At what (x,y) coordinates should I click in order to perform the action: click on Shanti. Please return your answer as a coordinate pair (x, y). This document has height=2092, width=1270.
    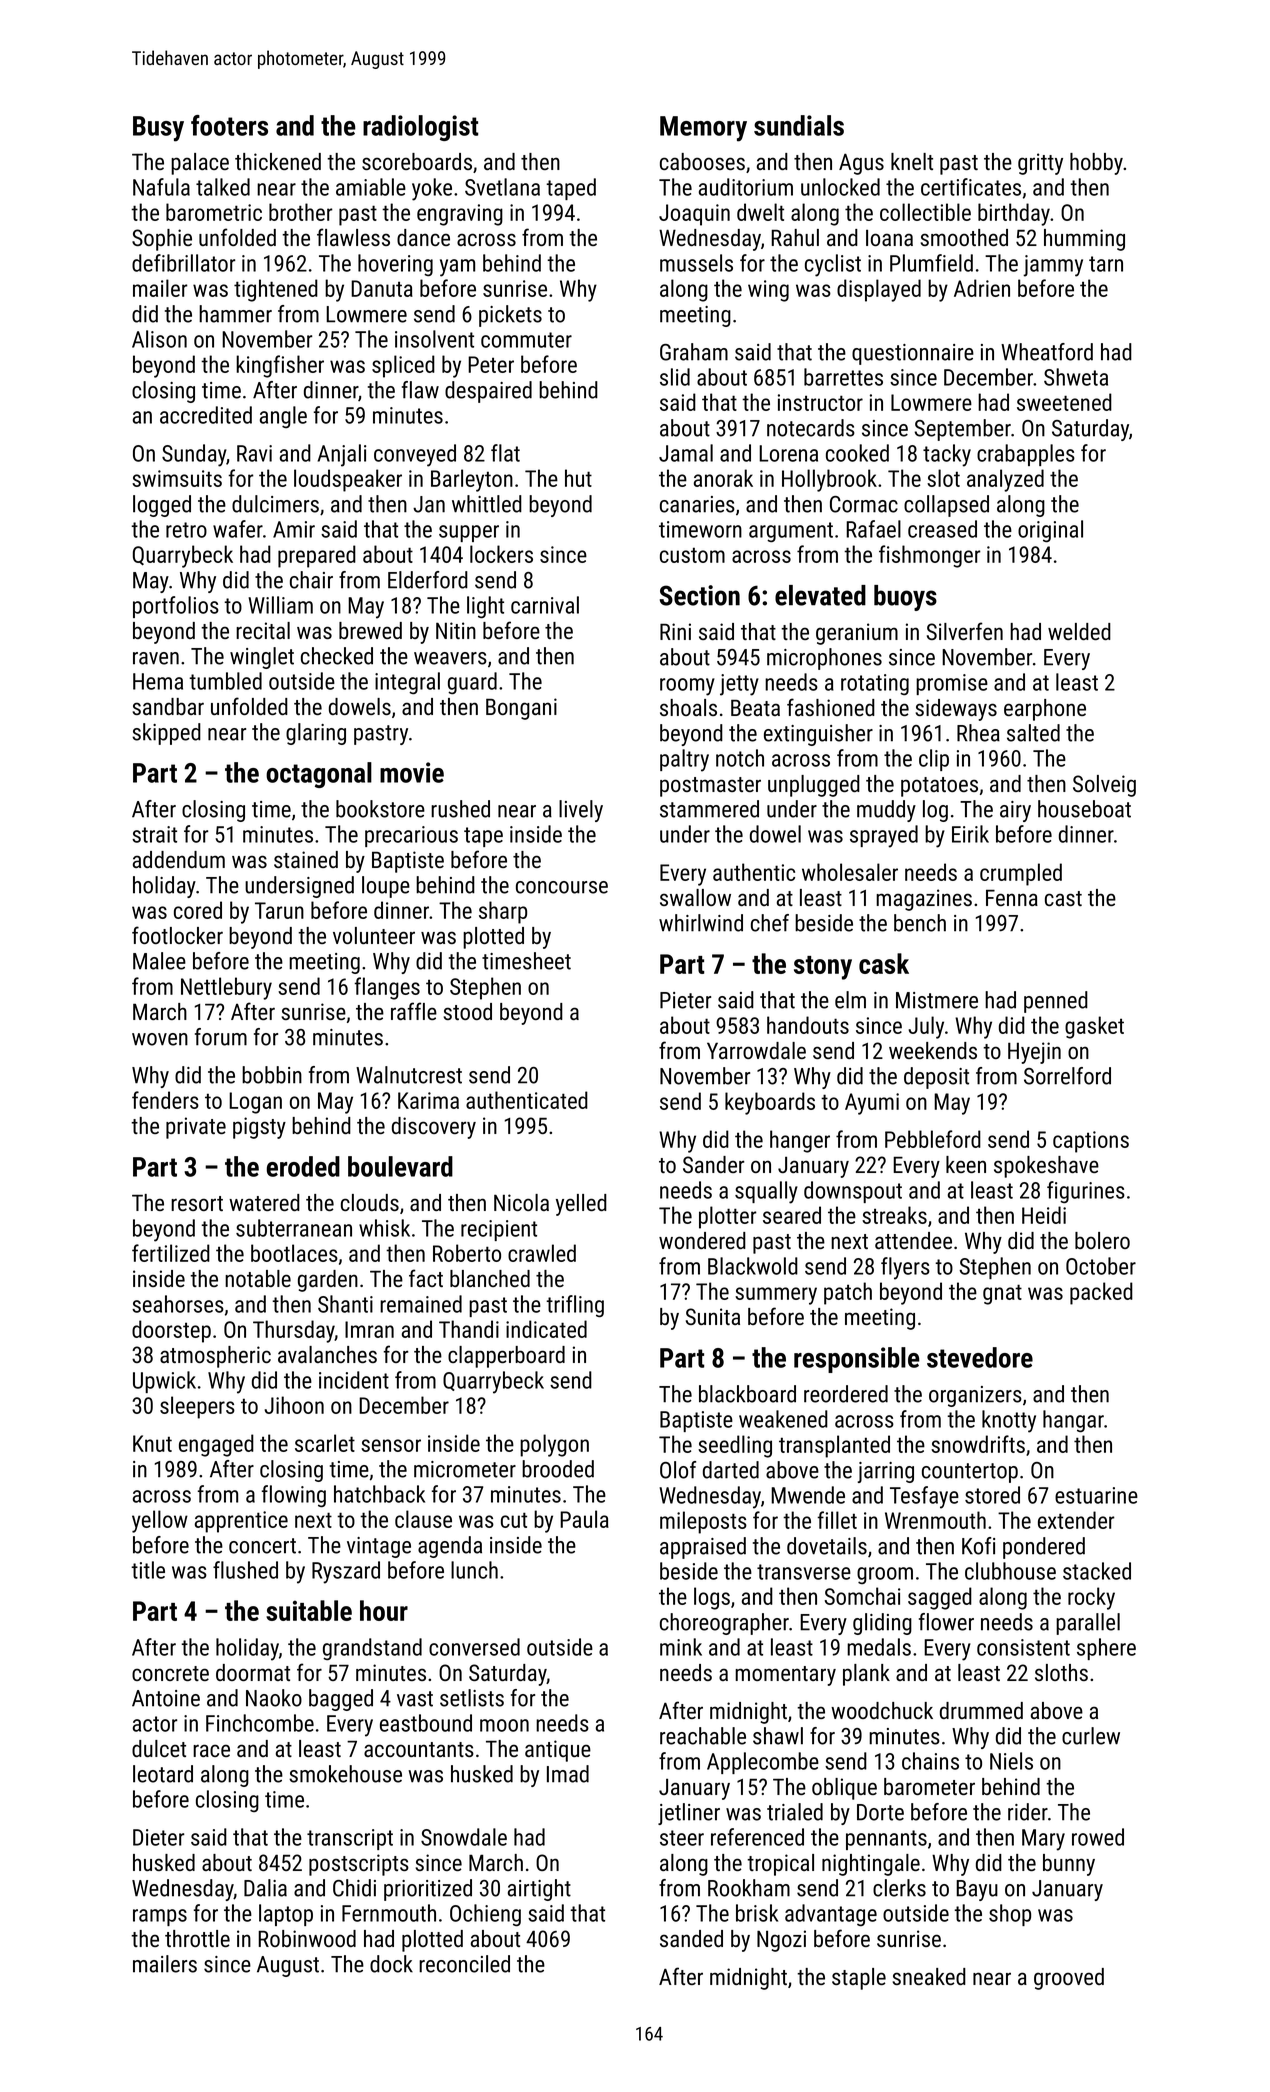
    Looking at the image, I should click on (345, 1304).
